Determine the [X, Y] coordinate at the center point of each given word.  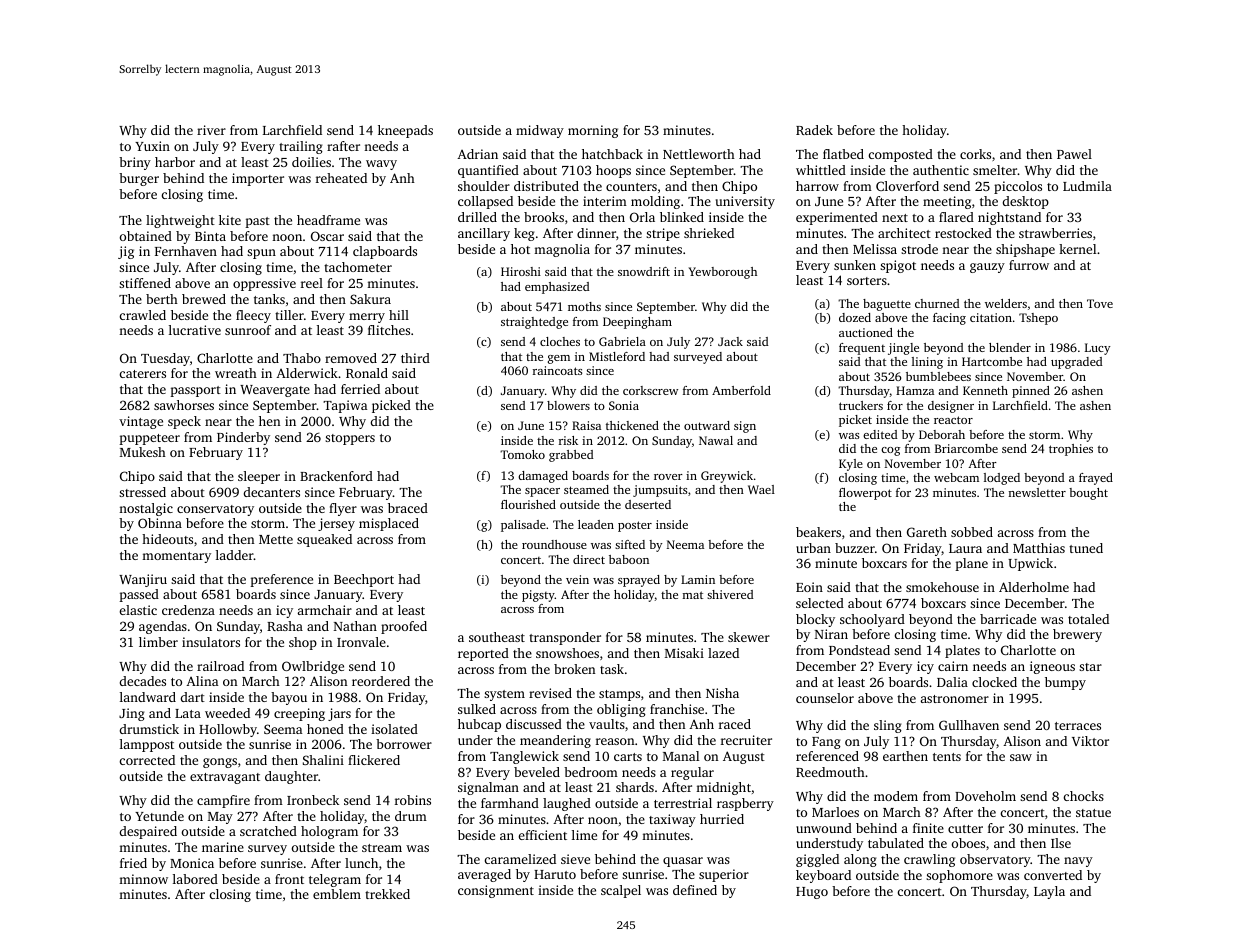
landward [148, 697]
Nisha [722, 693]
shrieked [709, 233]
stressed [142, 492]
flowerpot [865, 494]
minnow [143, 879]
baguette [887, 305]
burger [139, 179]
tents [947, 757]
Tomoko [522, 454]
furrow [1029, 265]
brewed [204, 299]
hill [399, 315]
